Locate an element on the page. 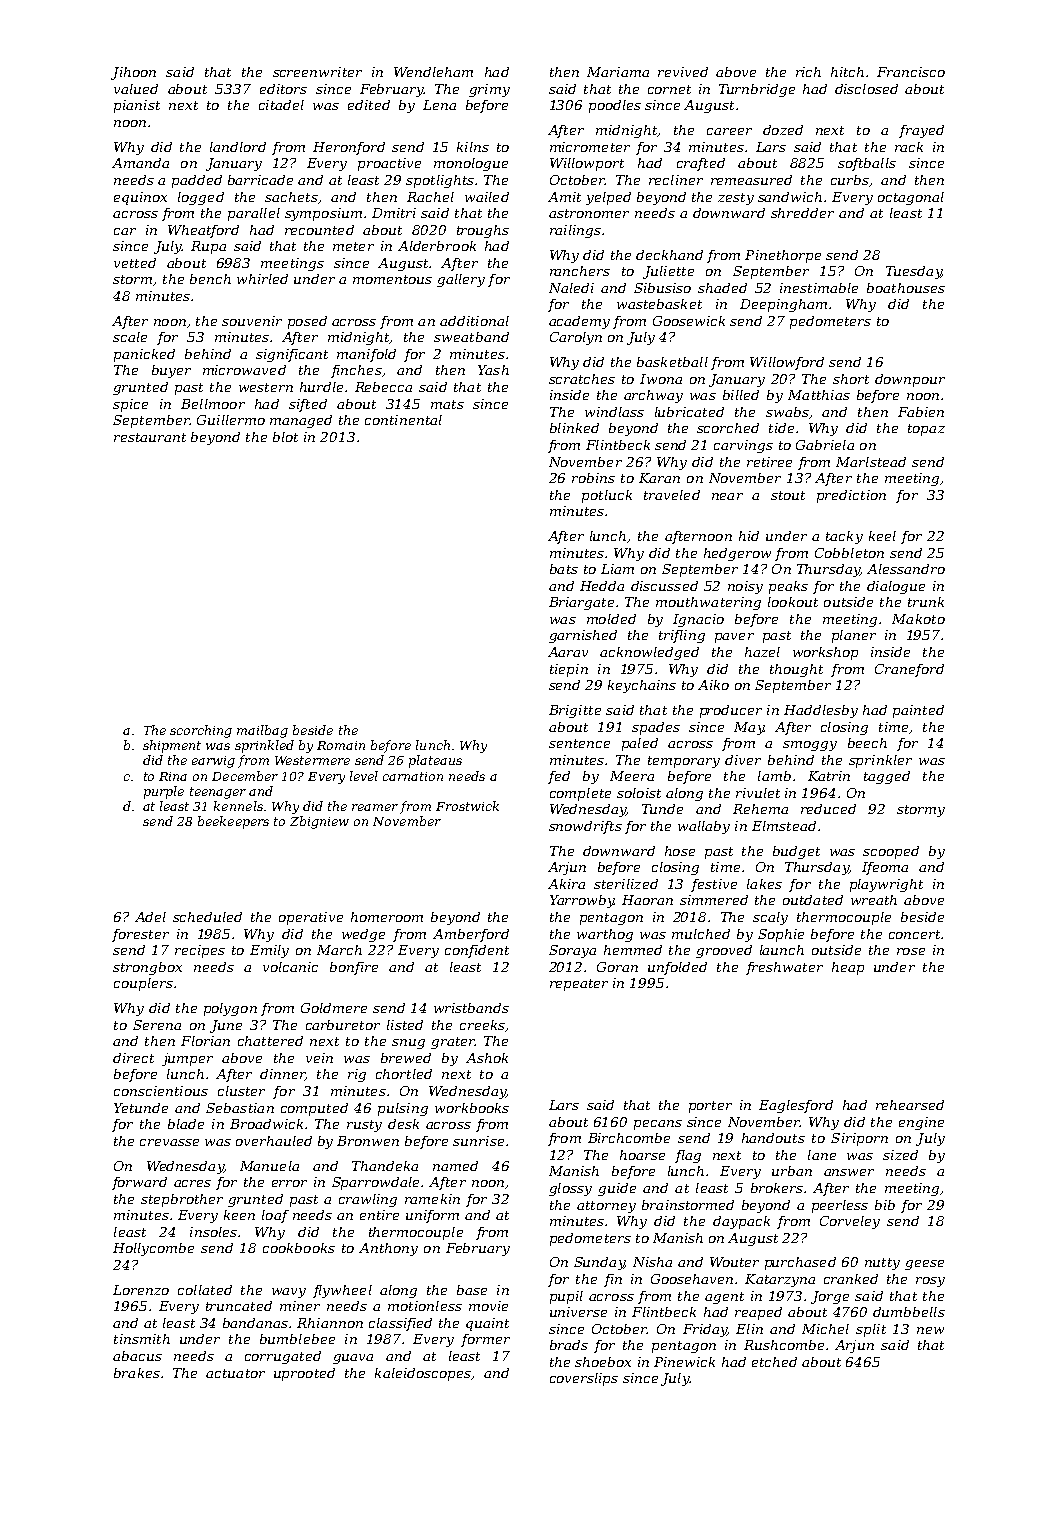  shipment is located at coordinates (172, 746).
